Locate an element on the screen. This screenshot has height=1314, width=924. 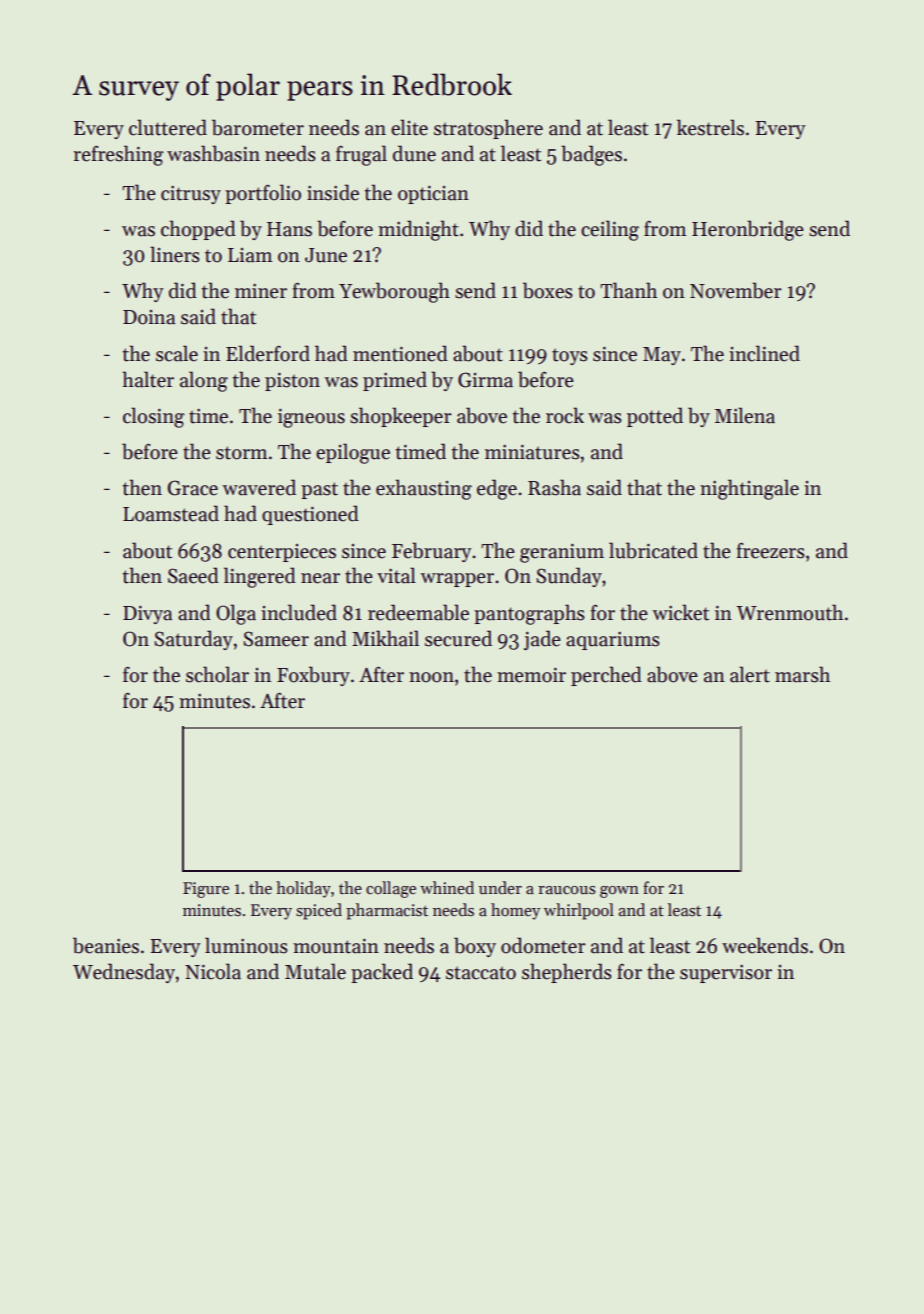
along is located at coordinates (204, 381).
